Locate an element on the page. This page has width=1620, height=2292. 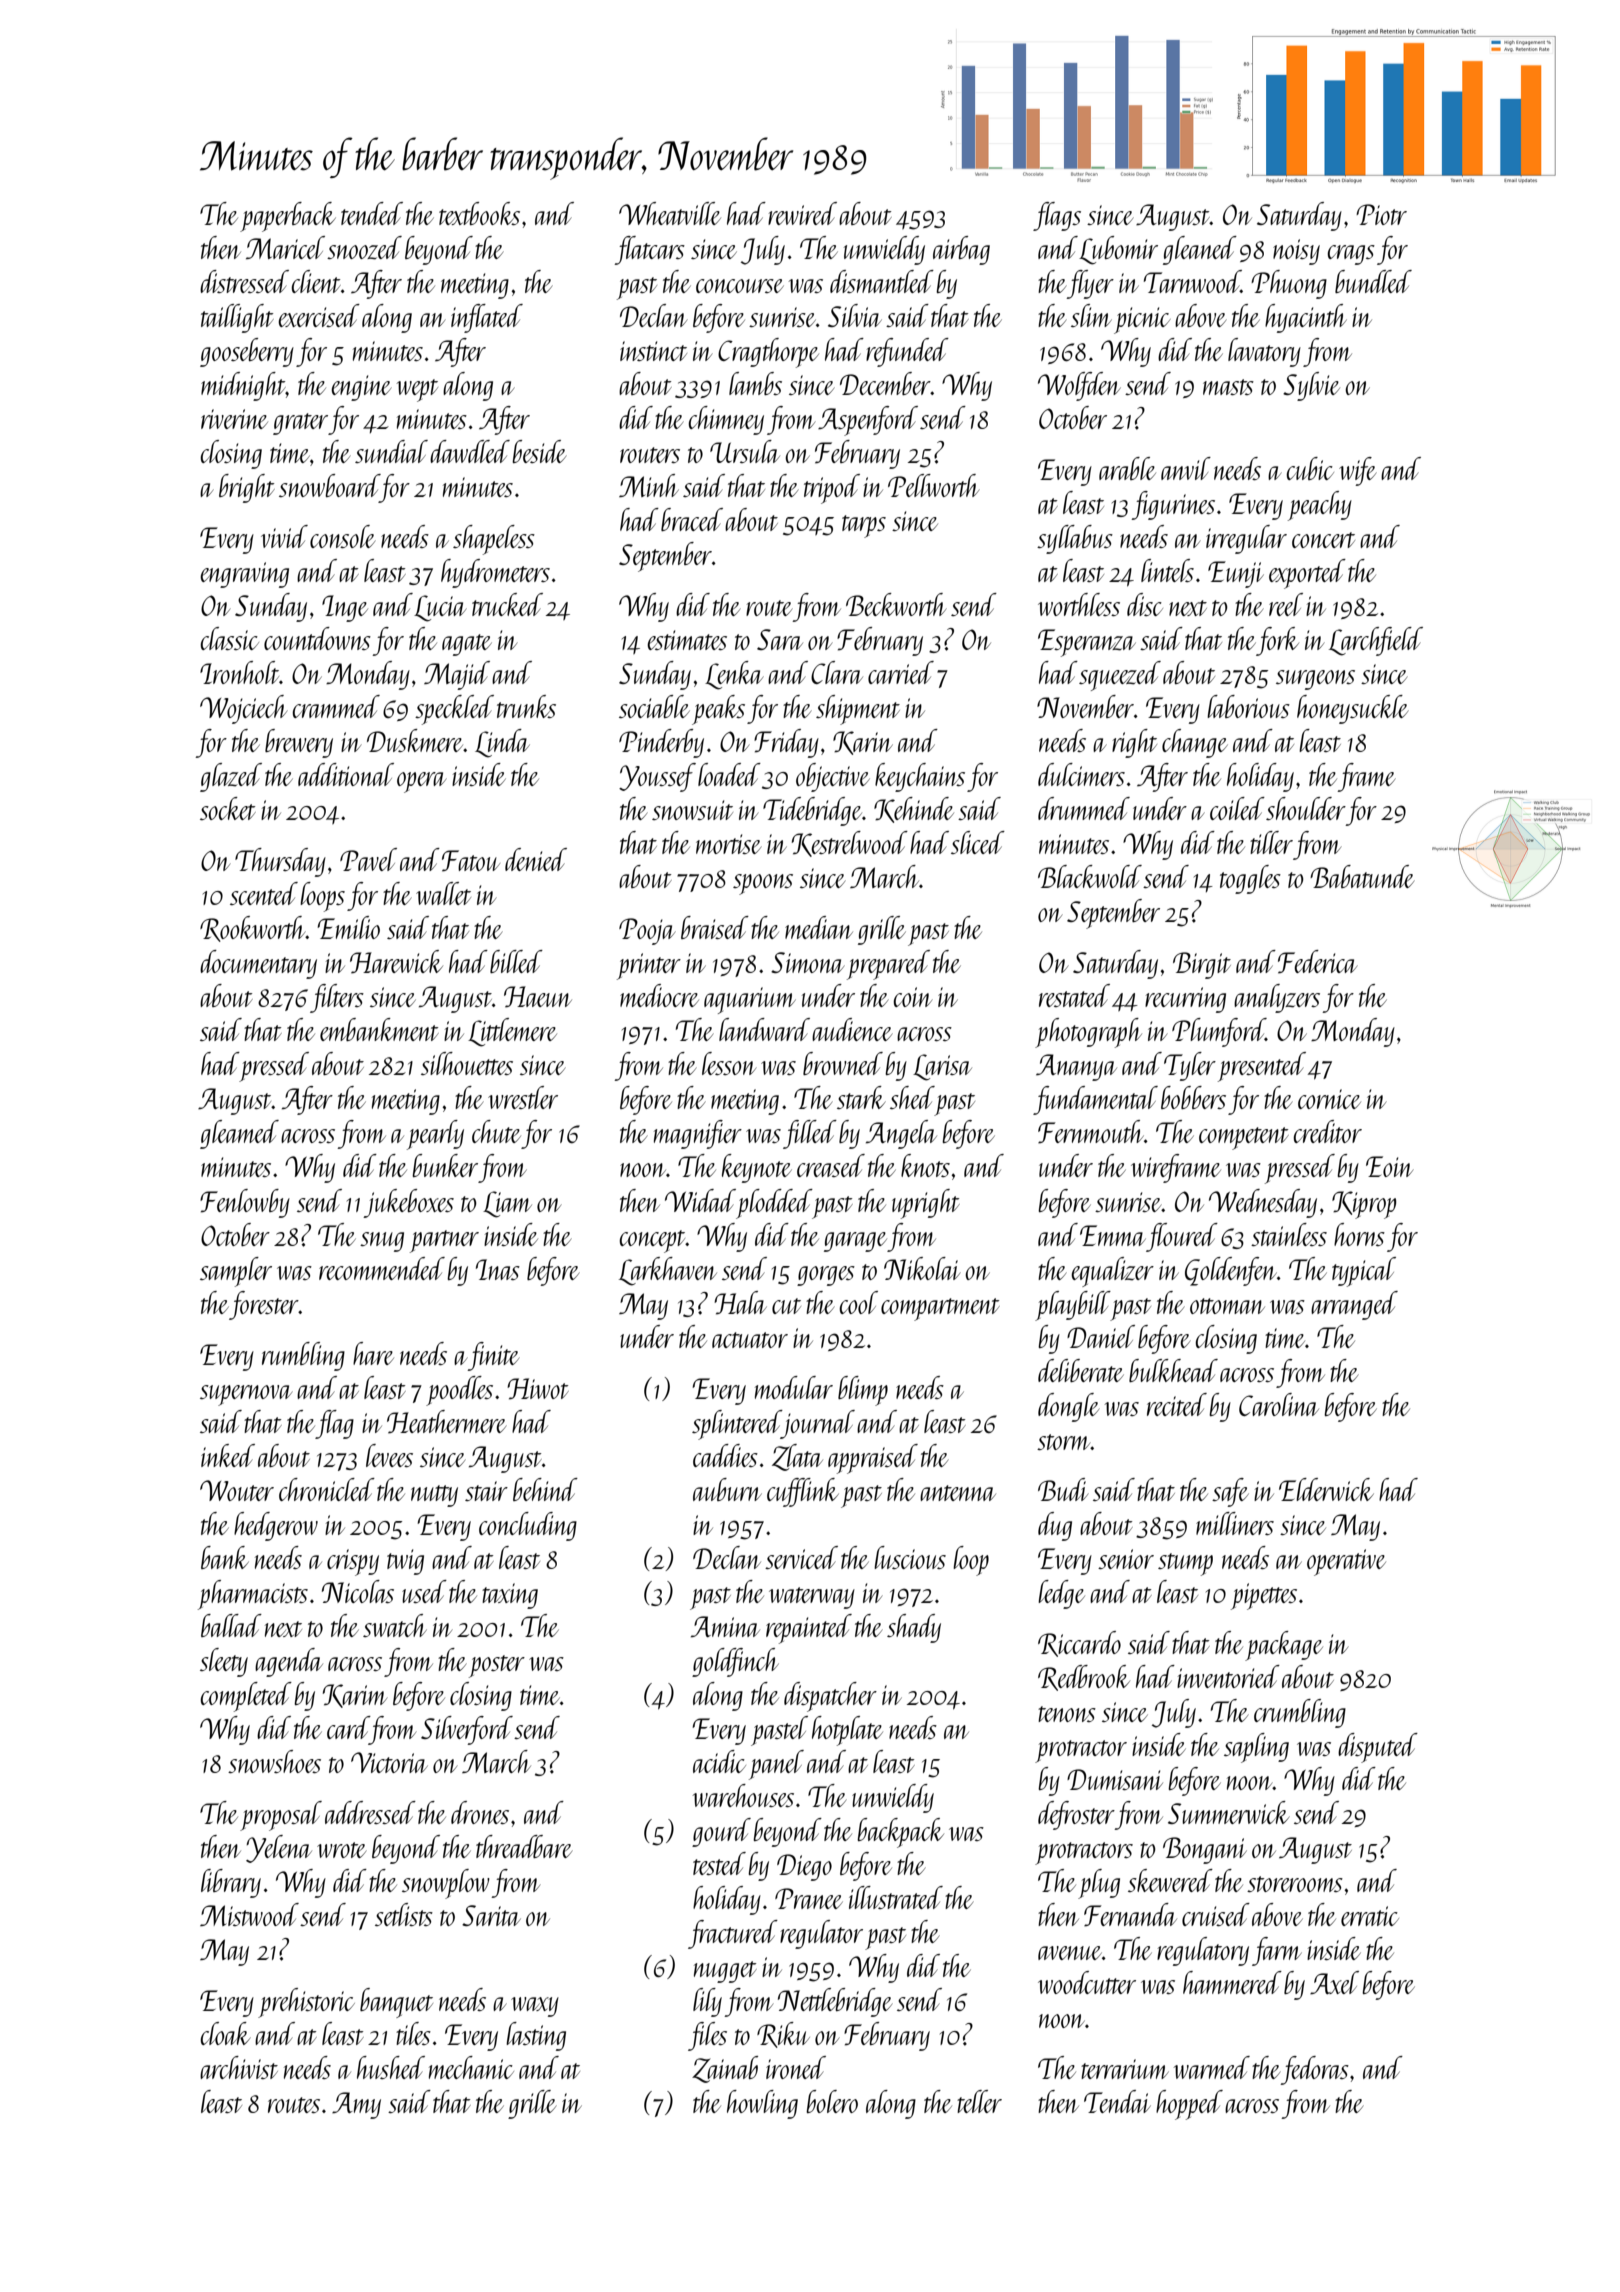
disc is located at coordinates (1145, 604).
